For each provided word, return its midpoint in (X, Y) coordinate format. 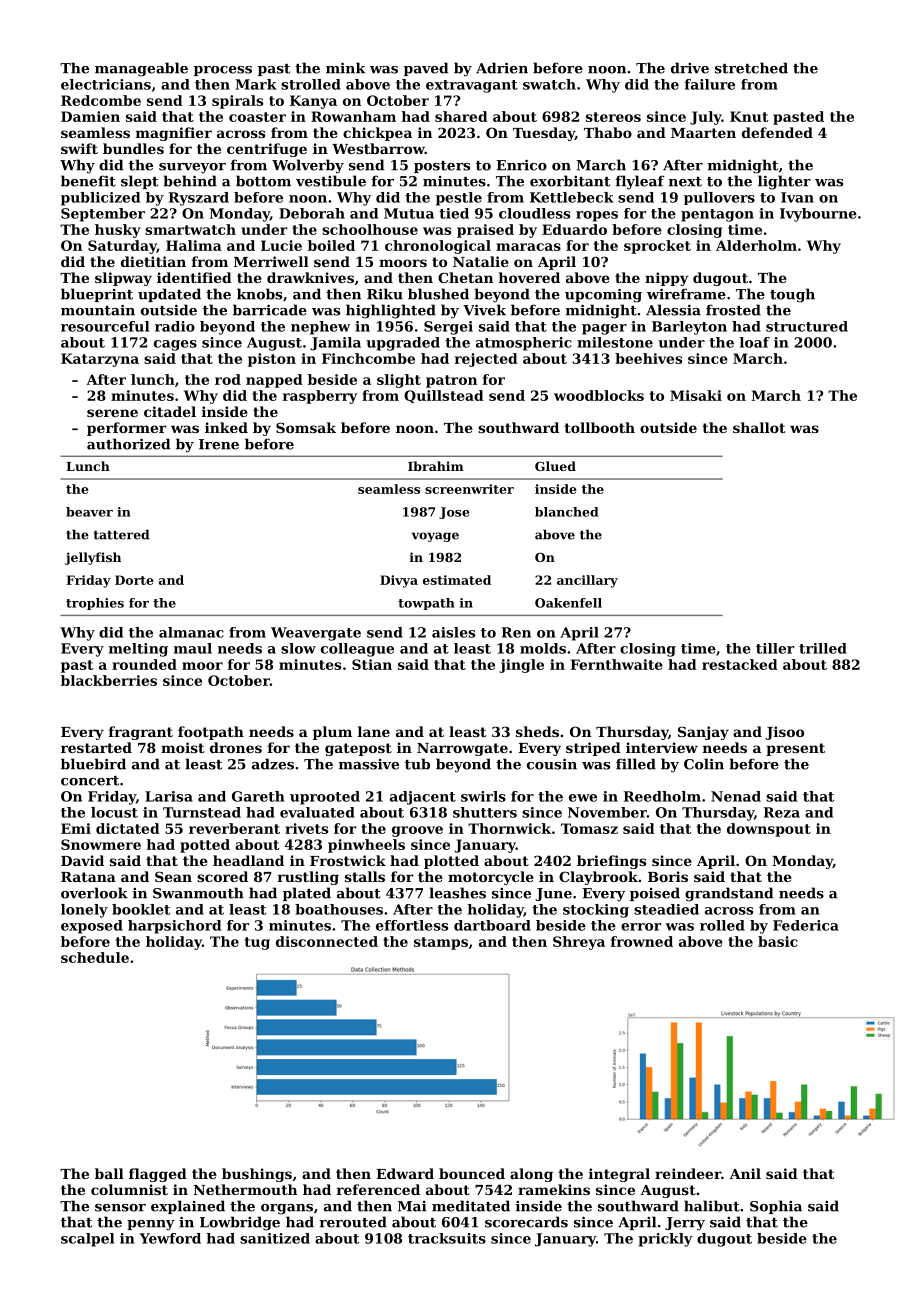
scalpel (87, 1240)
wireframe (686, 294)
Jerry (685, 1224)
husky (118, 231)
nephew (320, 328)
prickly (665, 1240)
